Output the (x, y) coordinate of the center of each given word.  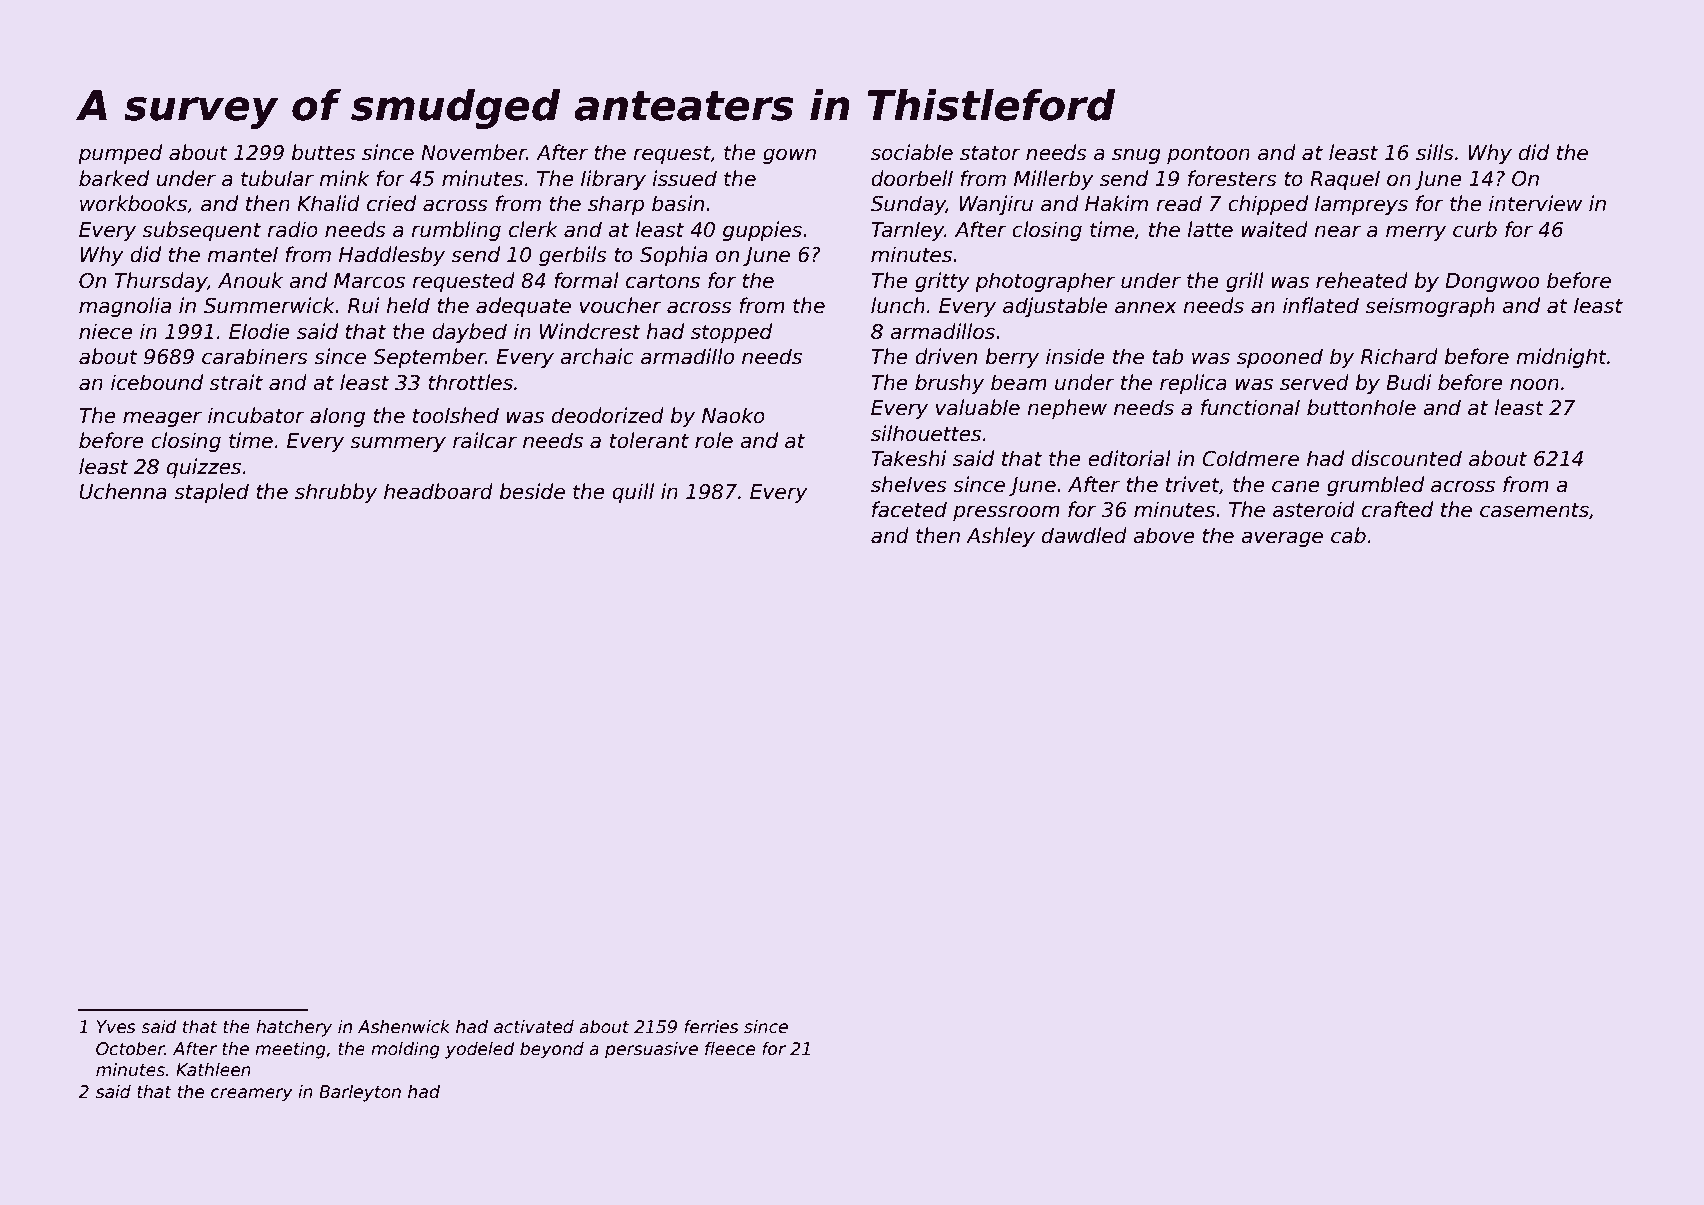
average (1282, 539)
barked (114, 178)
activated (534, 1027)
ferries (711, 1027)
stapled (211, 493)
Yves (116, 1027)
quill (633, 493)
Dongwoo (1492, 282)
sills (1435, 152)
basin (678, 203)
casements (1534, 510)
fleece (730, 1049)
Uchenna (123, 491)
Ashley (1000, 537)
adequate (523, 307)
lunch (898, 305)
